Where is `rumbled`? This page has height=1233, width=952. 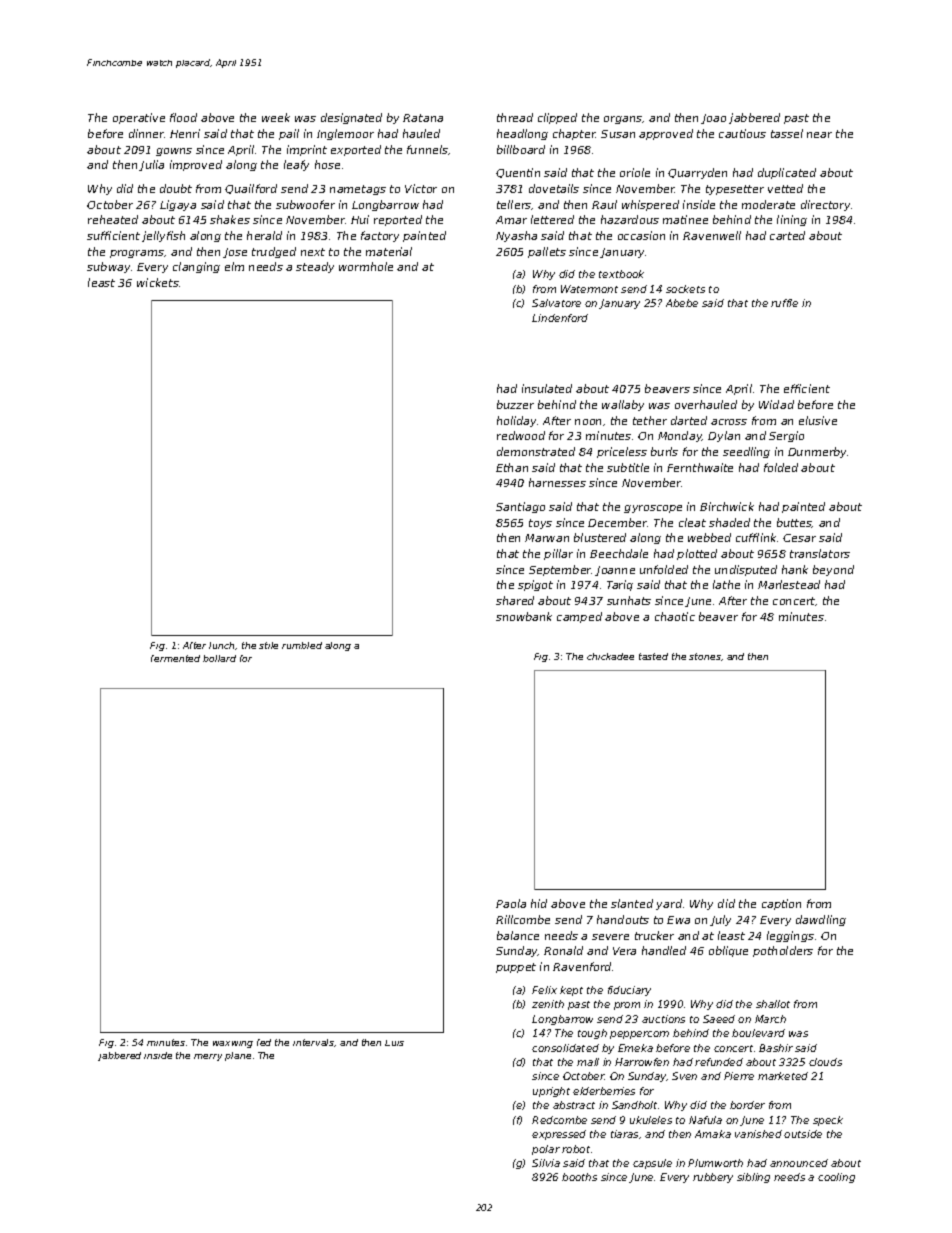
rumbled is located at coordinates (302, 645).
